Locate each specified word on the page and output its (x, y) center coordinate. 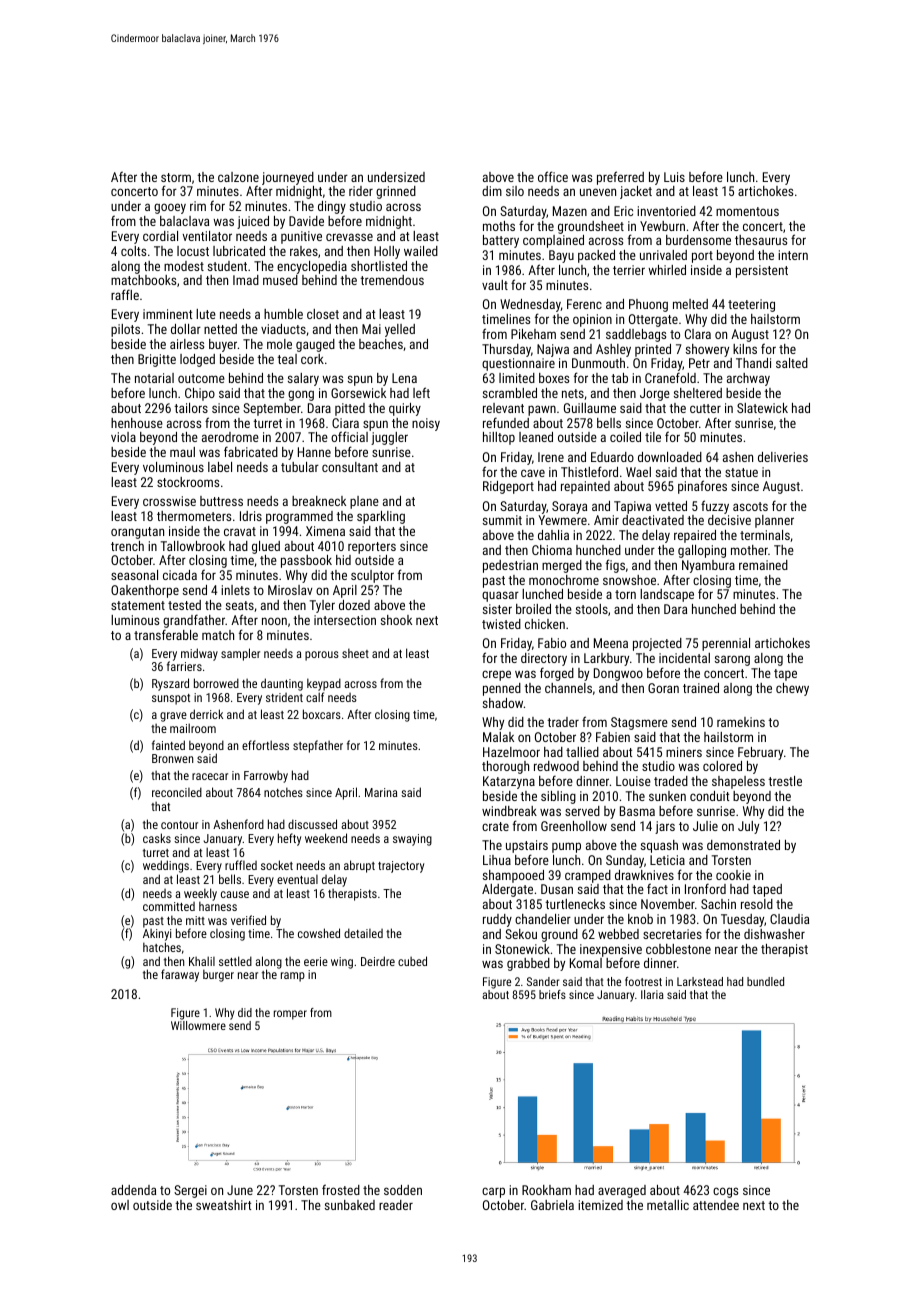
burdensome (698, 240)
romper (290, 1015)
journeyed (288, 178)
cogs (725, 1192)
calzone (238, 177)
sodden (403, 1190)
